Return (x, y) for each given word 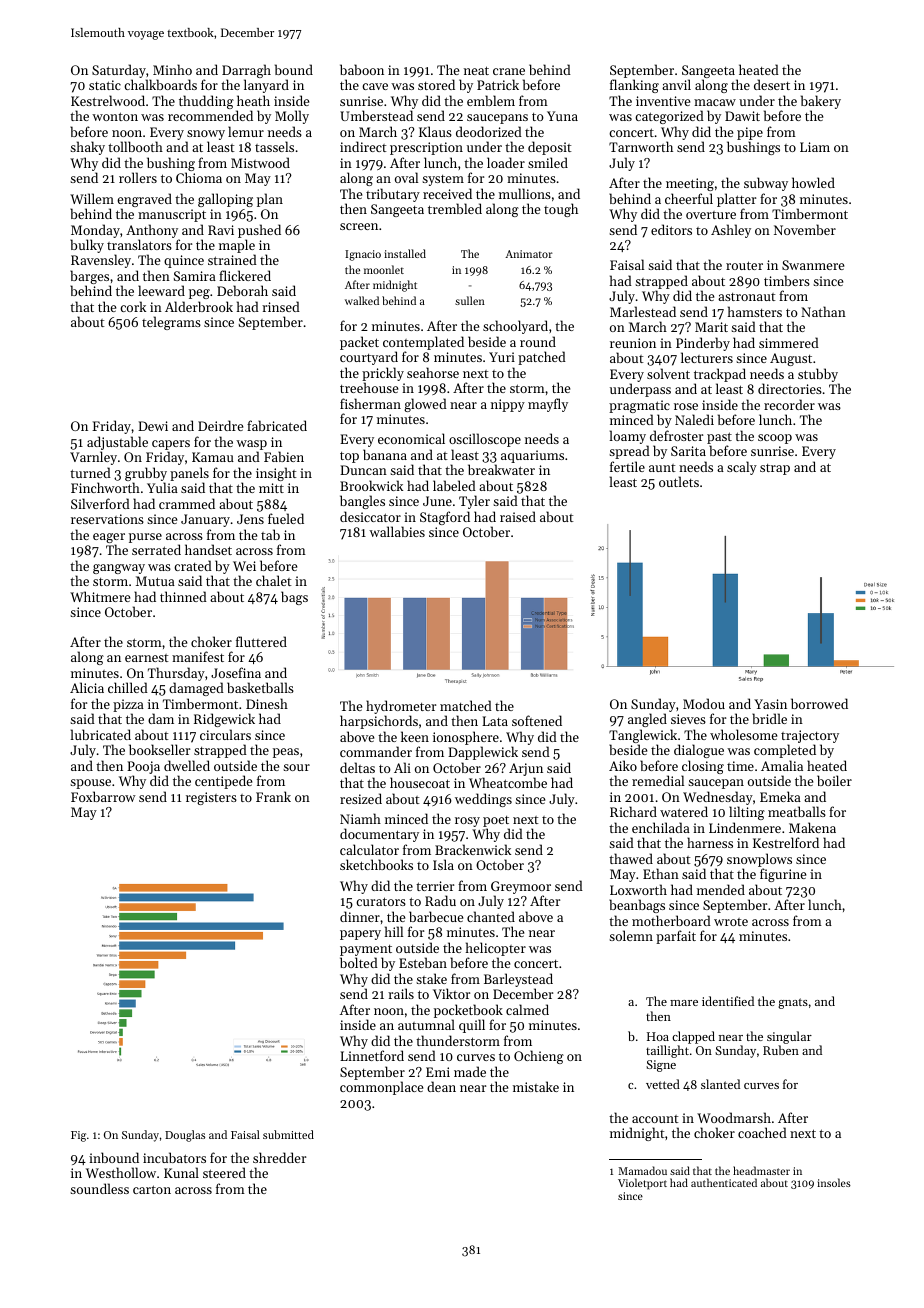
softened (537, 720)
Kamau (213, 457)
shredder (279, 1157)
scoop (775, 439)
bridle (769, 718)
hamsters (755, 311)
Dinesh (267, 703)
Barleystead (518, 980)
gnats (793, 1003)
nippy (508, 405)
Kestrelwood (108, 100)
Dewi (153, 426)
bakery (821, 102)
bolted (359, 962)
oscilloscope (485, 440)
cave (375, 86)
